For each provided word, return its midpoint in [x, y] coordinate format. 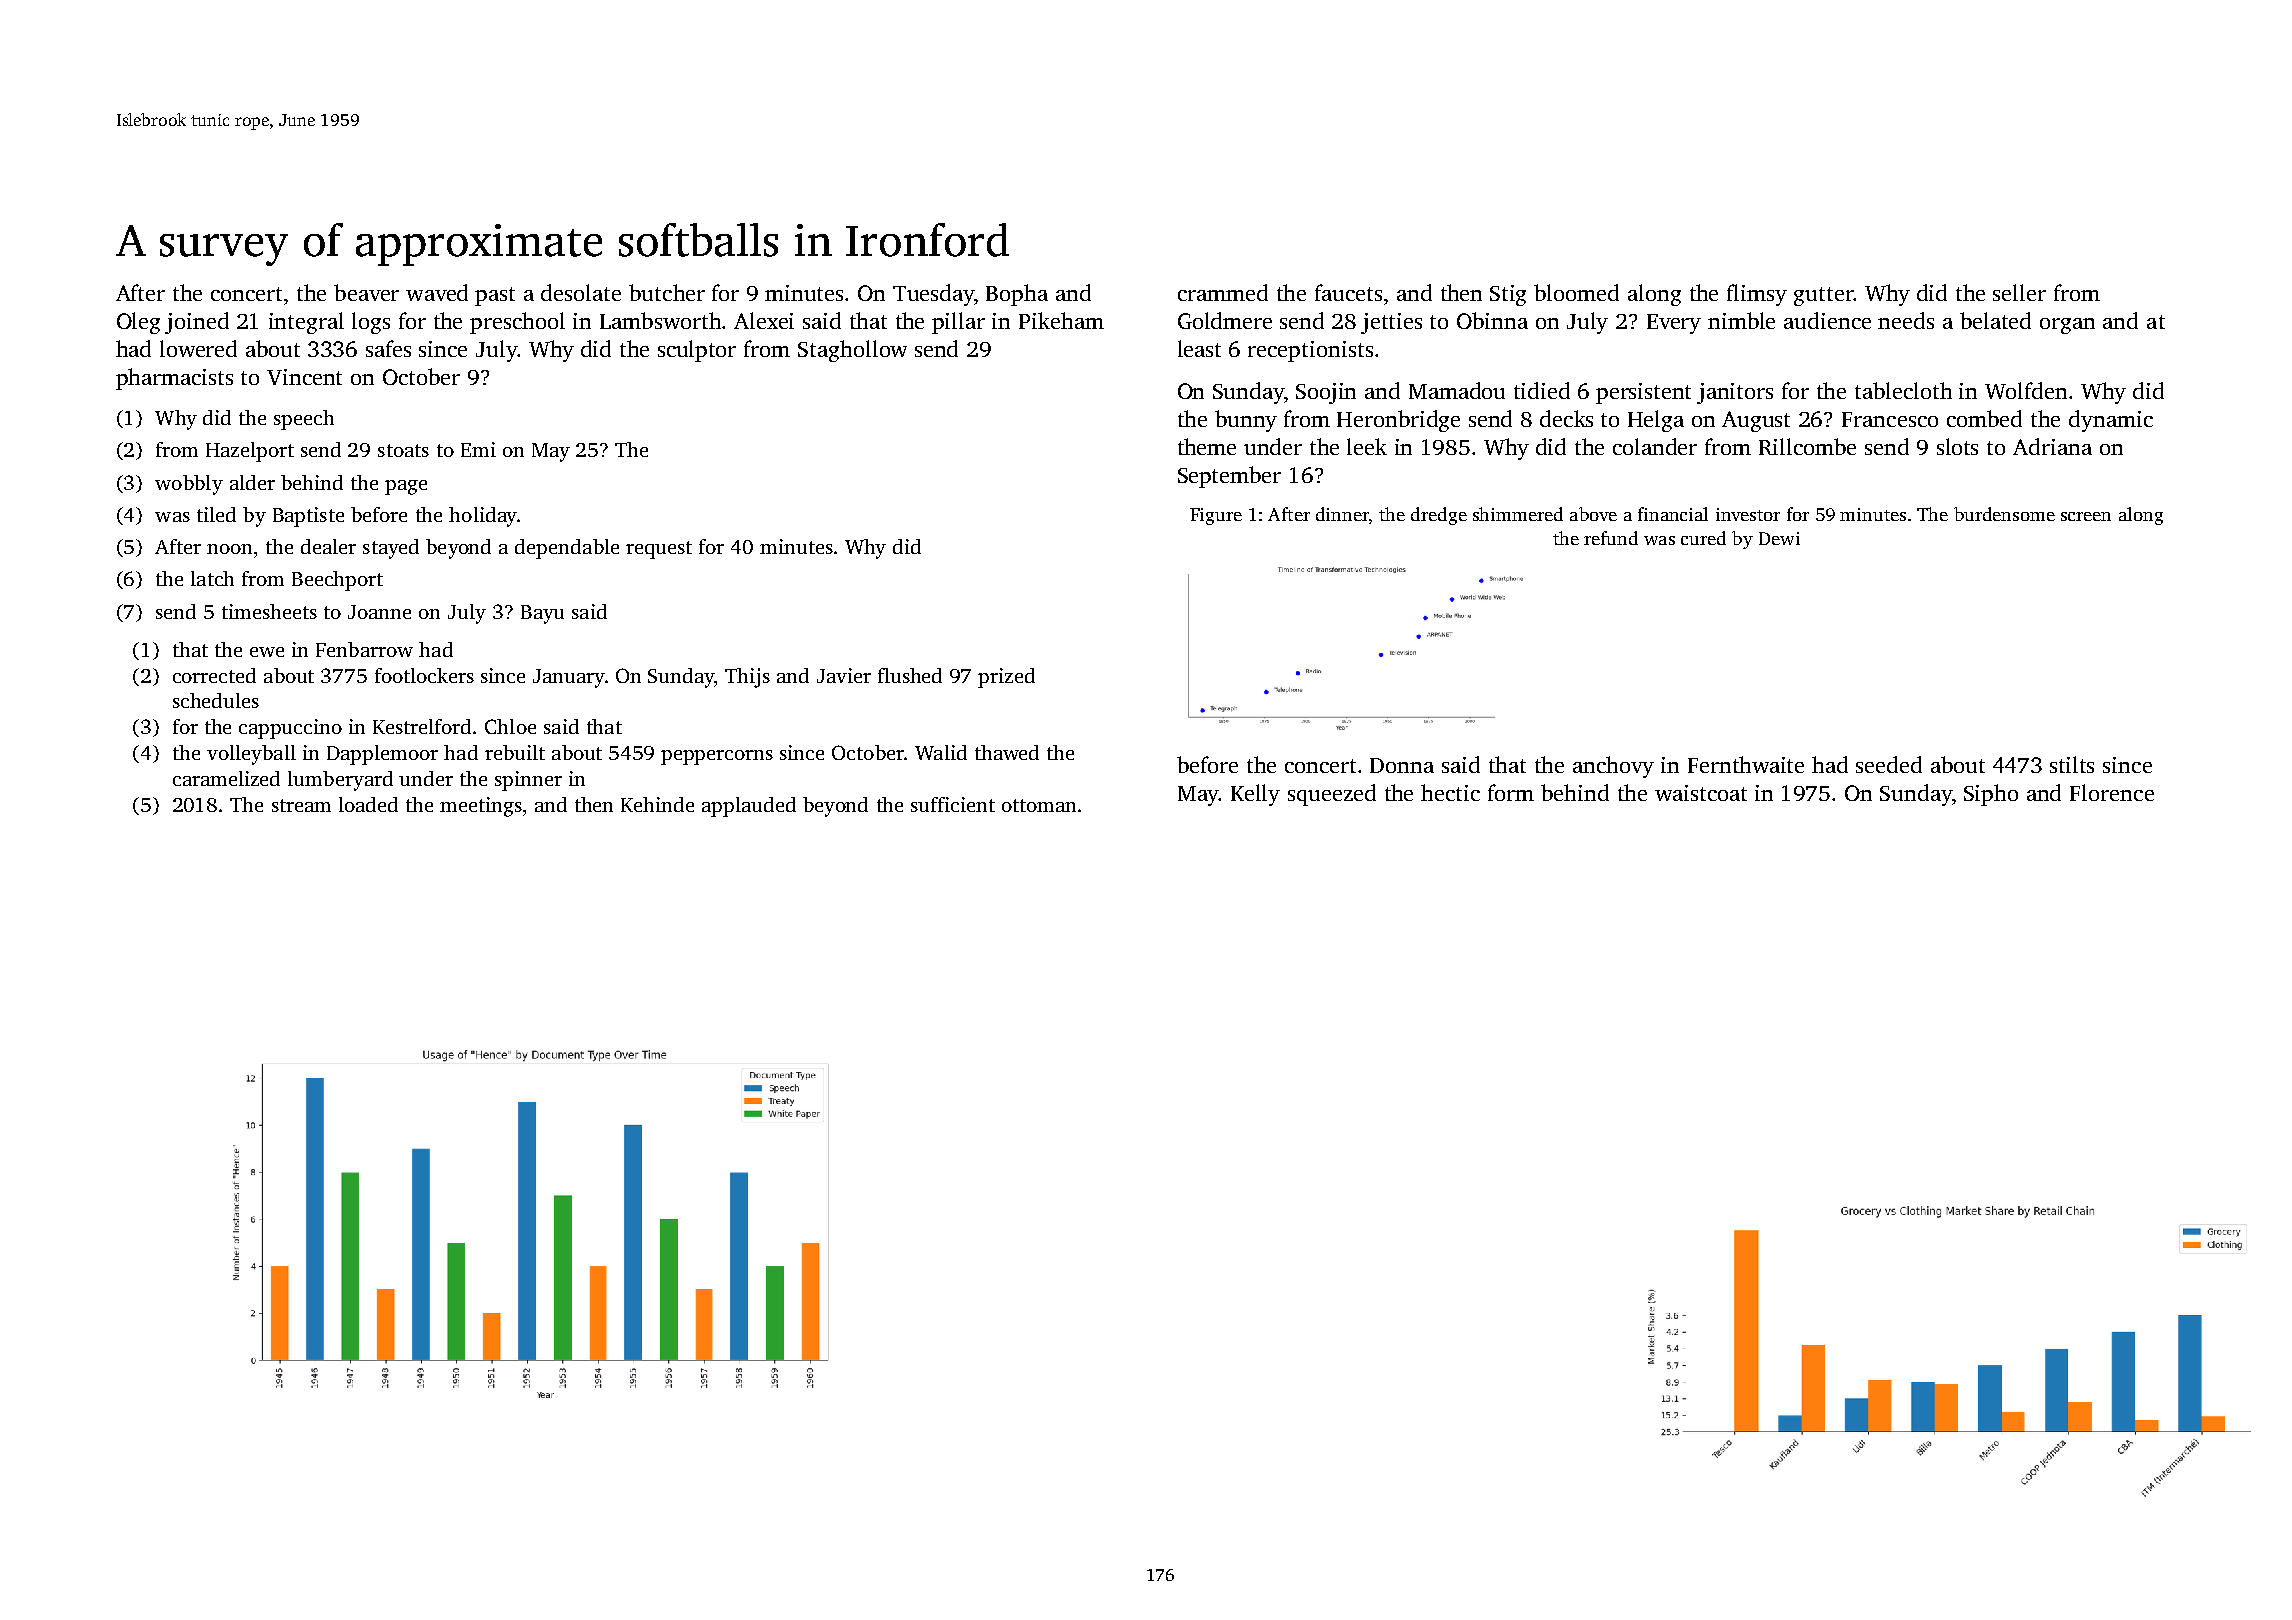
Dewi [1779, 538]
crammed [1223, 292]
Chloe [510, 726]
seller [2019, 292]
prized [1006, 678]
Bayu [542, 614]
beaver [366, 292]
